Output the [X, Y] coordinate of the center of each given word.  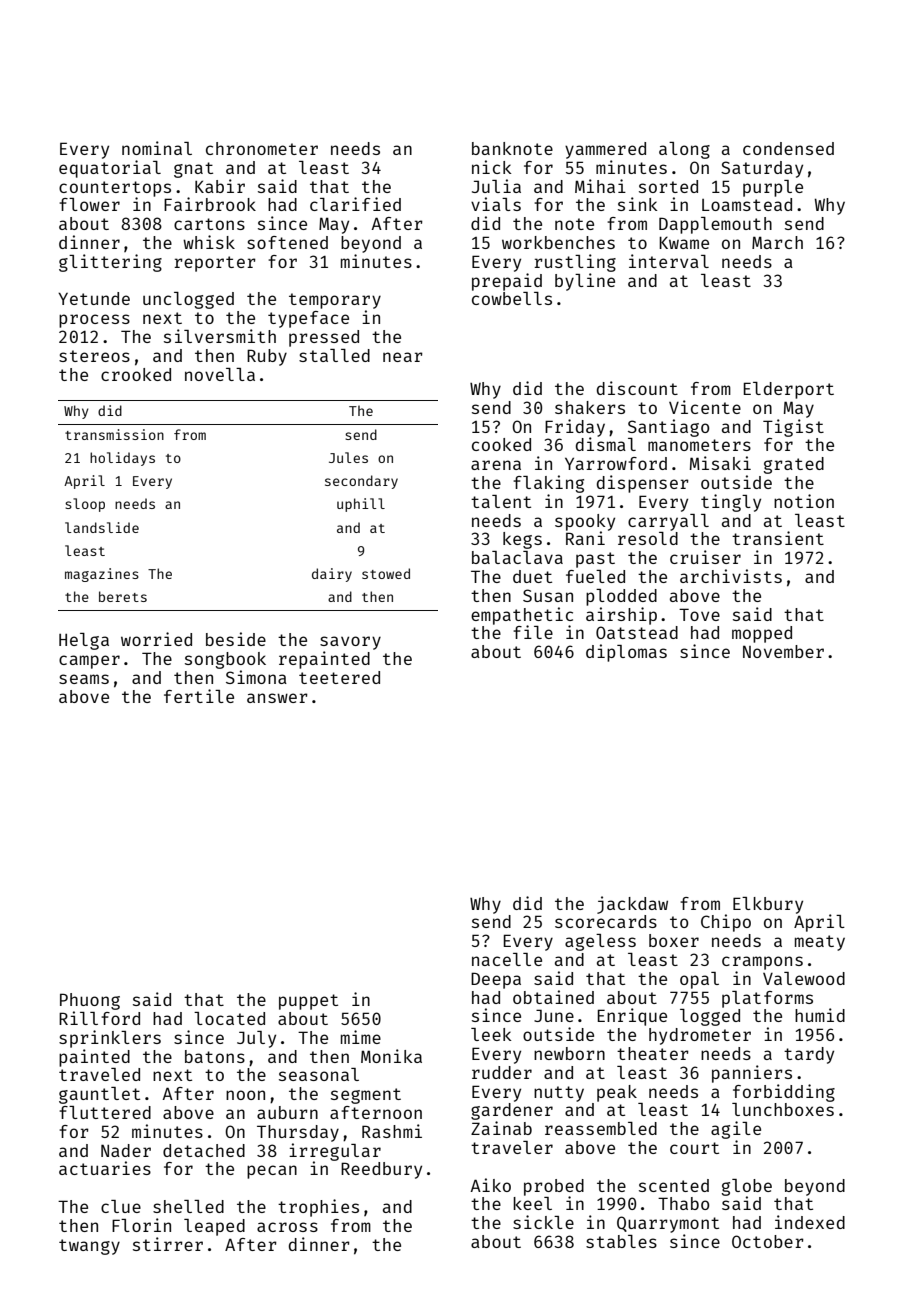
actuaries [105, 1168]
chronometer [262, 148]
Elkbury [768, 905]
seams [84, 679]
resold [648, 538]
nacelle [507, 959]
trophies [318, 1208]
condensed [788, 148]
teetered [339, 677]
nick [492, 167]
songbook [225, 660]
